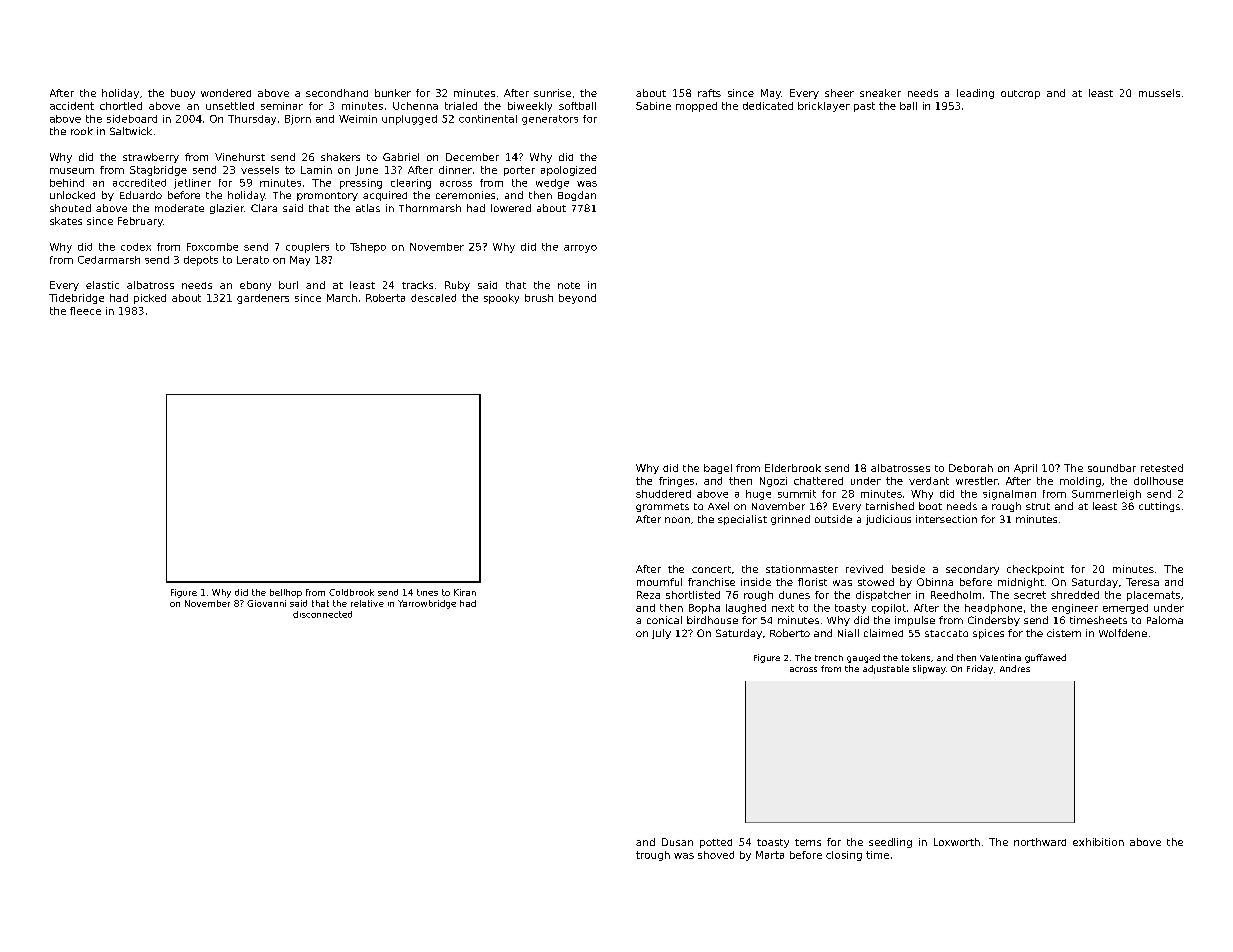  What do you see at coordinates (718, 469) in the image?
I see `bagel` at bounding box center [718, 469].
